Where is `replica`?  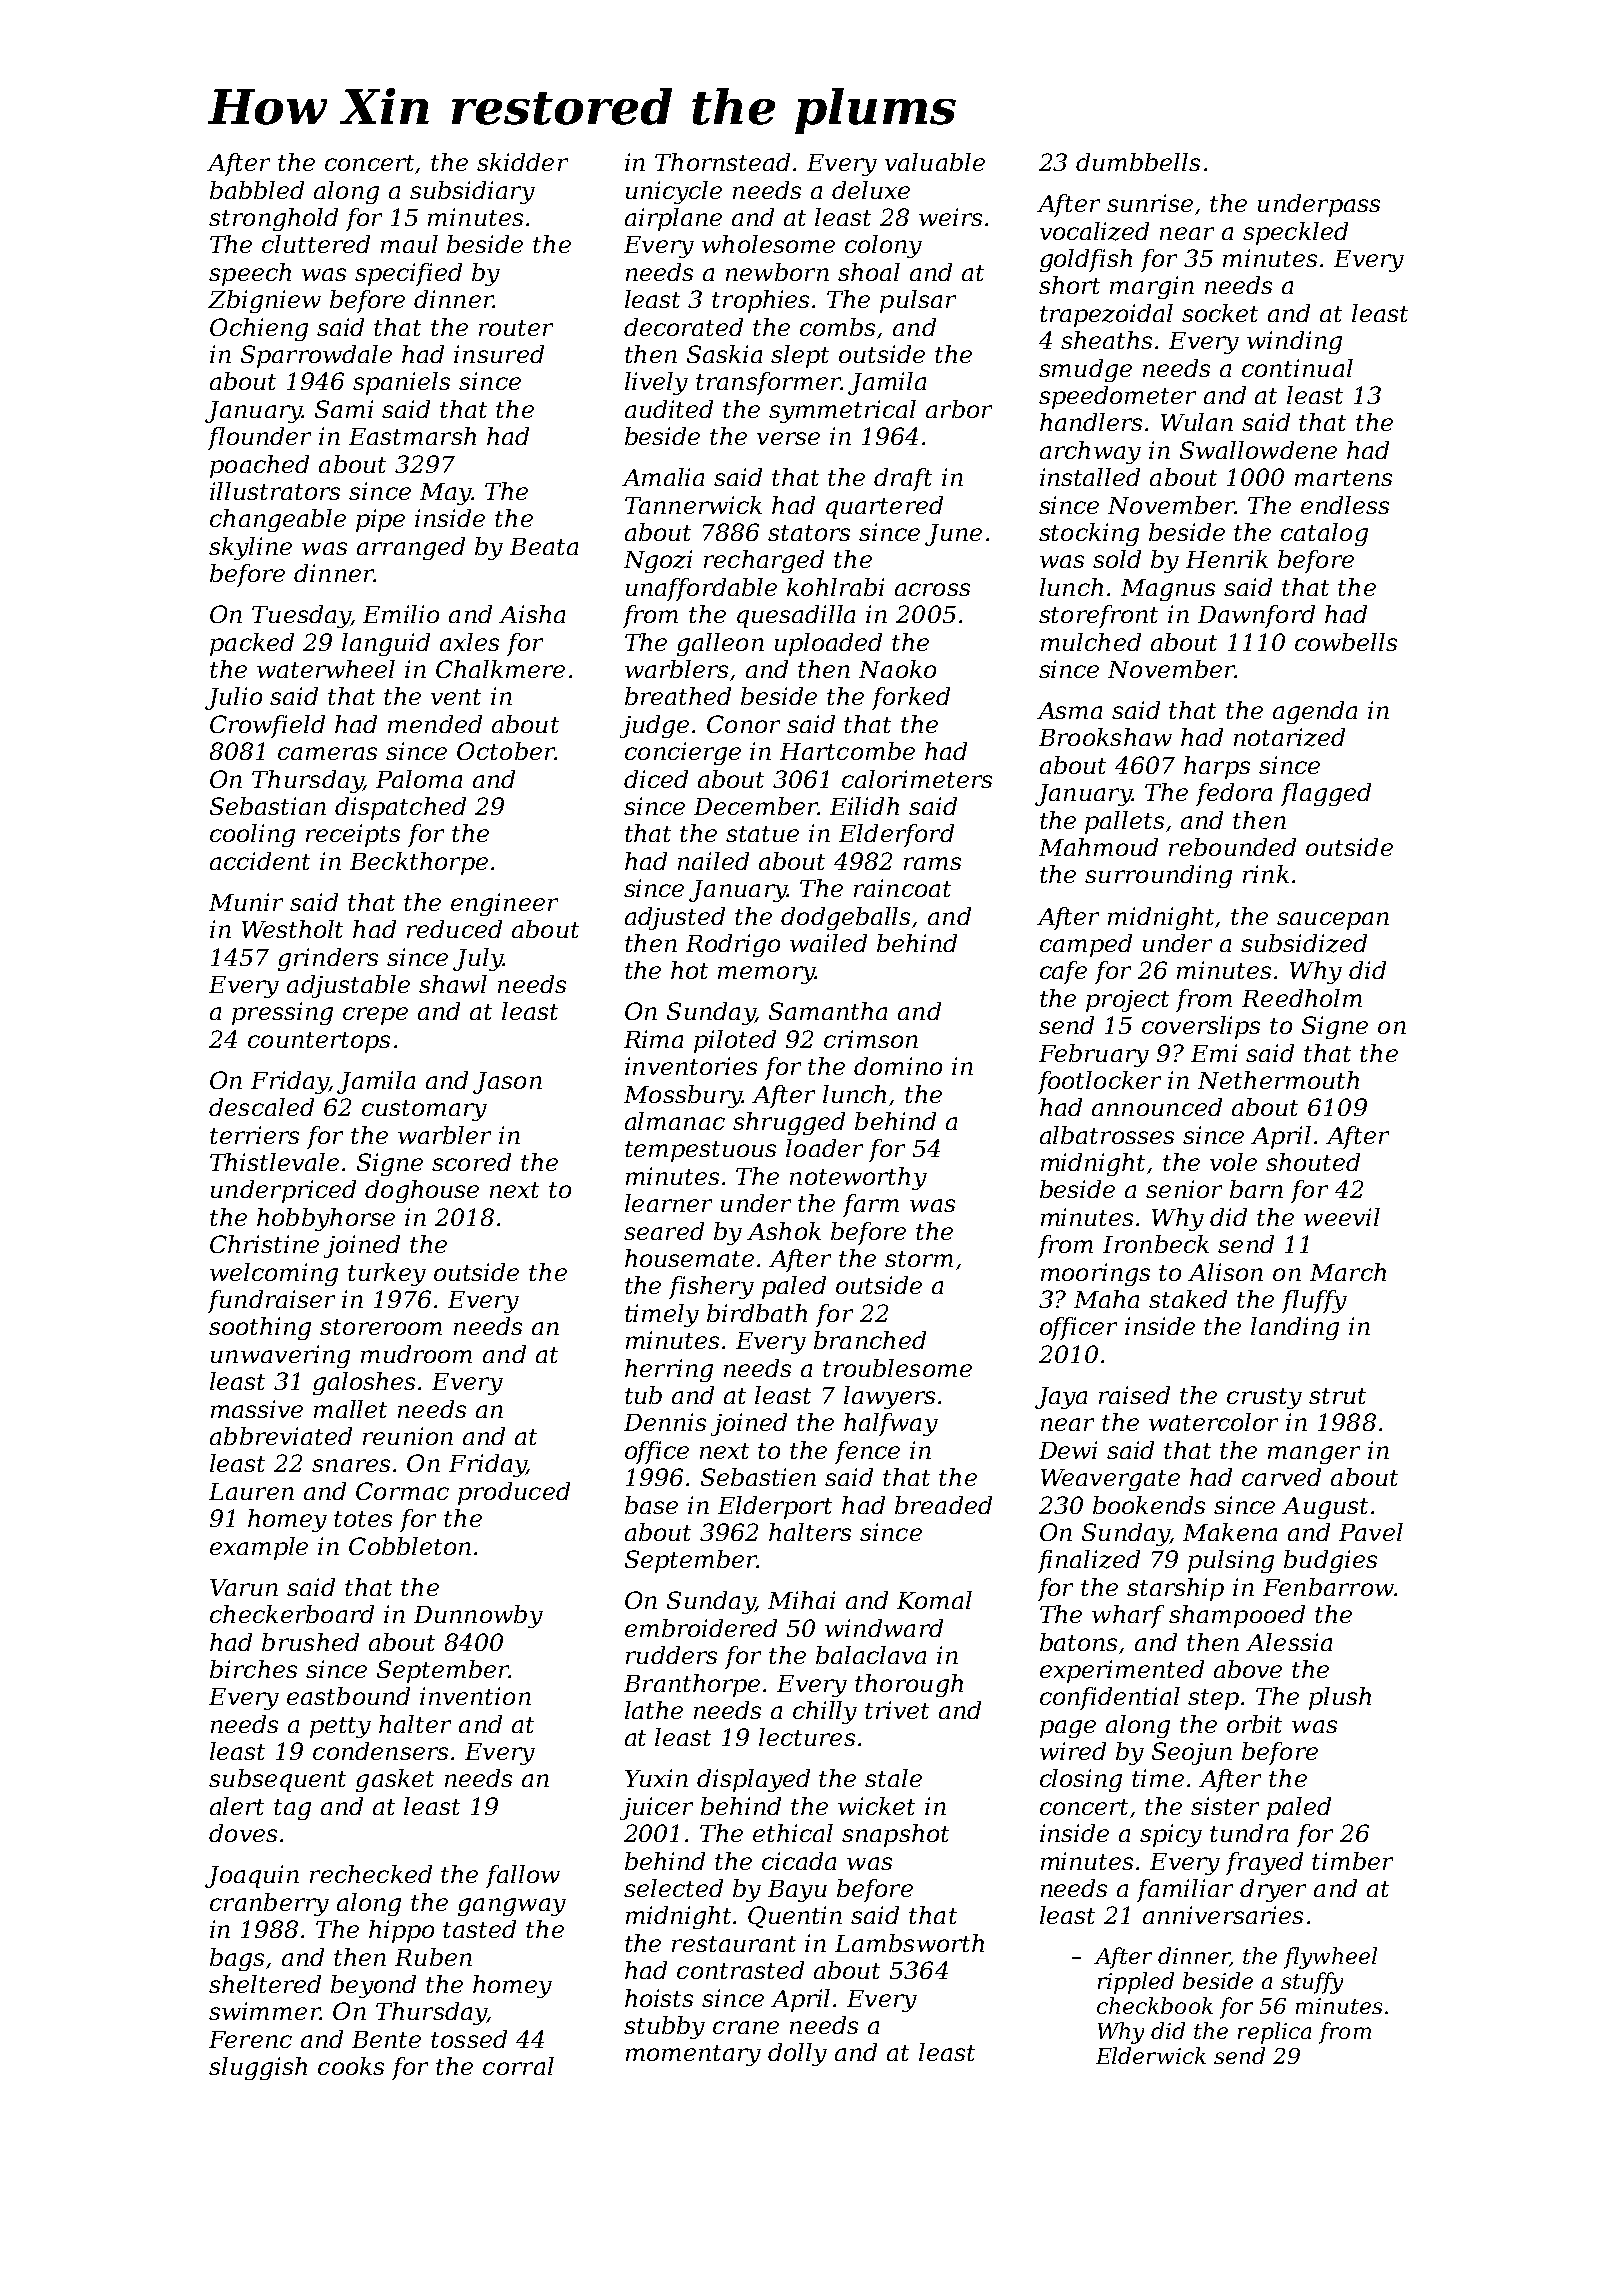
replica is located at coordinates (1274, 2033).
